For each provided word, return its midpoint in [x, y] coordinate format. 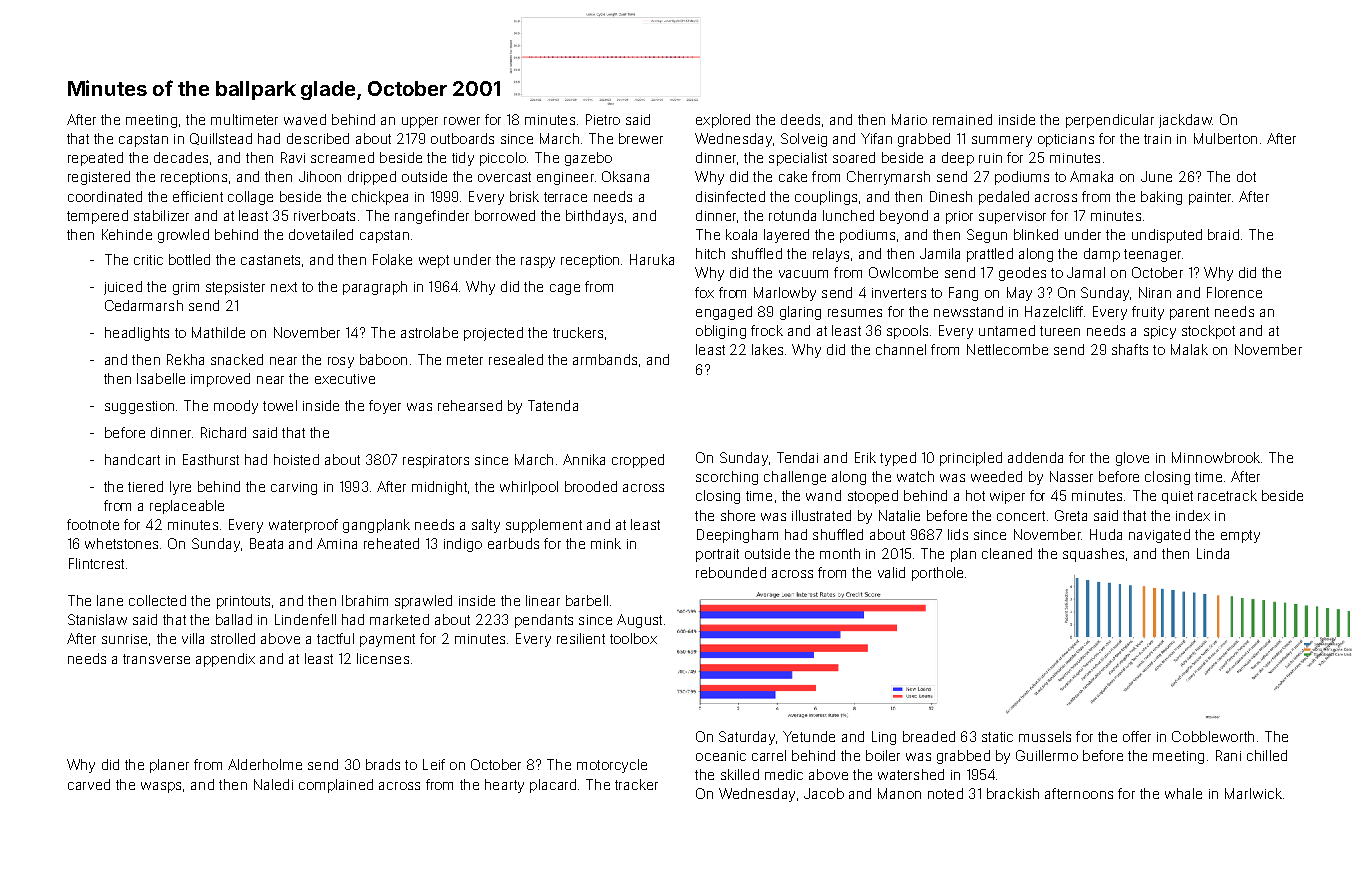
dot [1246, 176]
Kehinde [127, 234]
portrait [717, 555]
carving [294, 488]
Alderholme [265, 764]
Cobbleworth [1213, 736]
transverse [156, 659]
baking [1161, 198]
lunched [848, 215]
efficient [198, 196]
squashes [1093, 555]
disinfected [730, 196]
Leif [434, 764]
